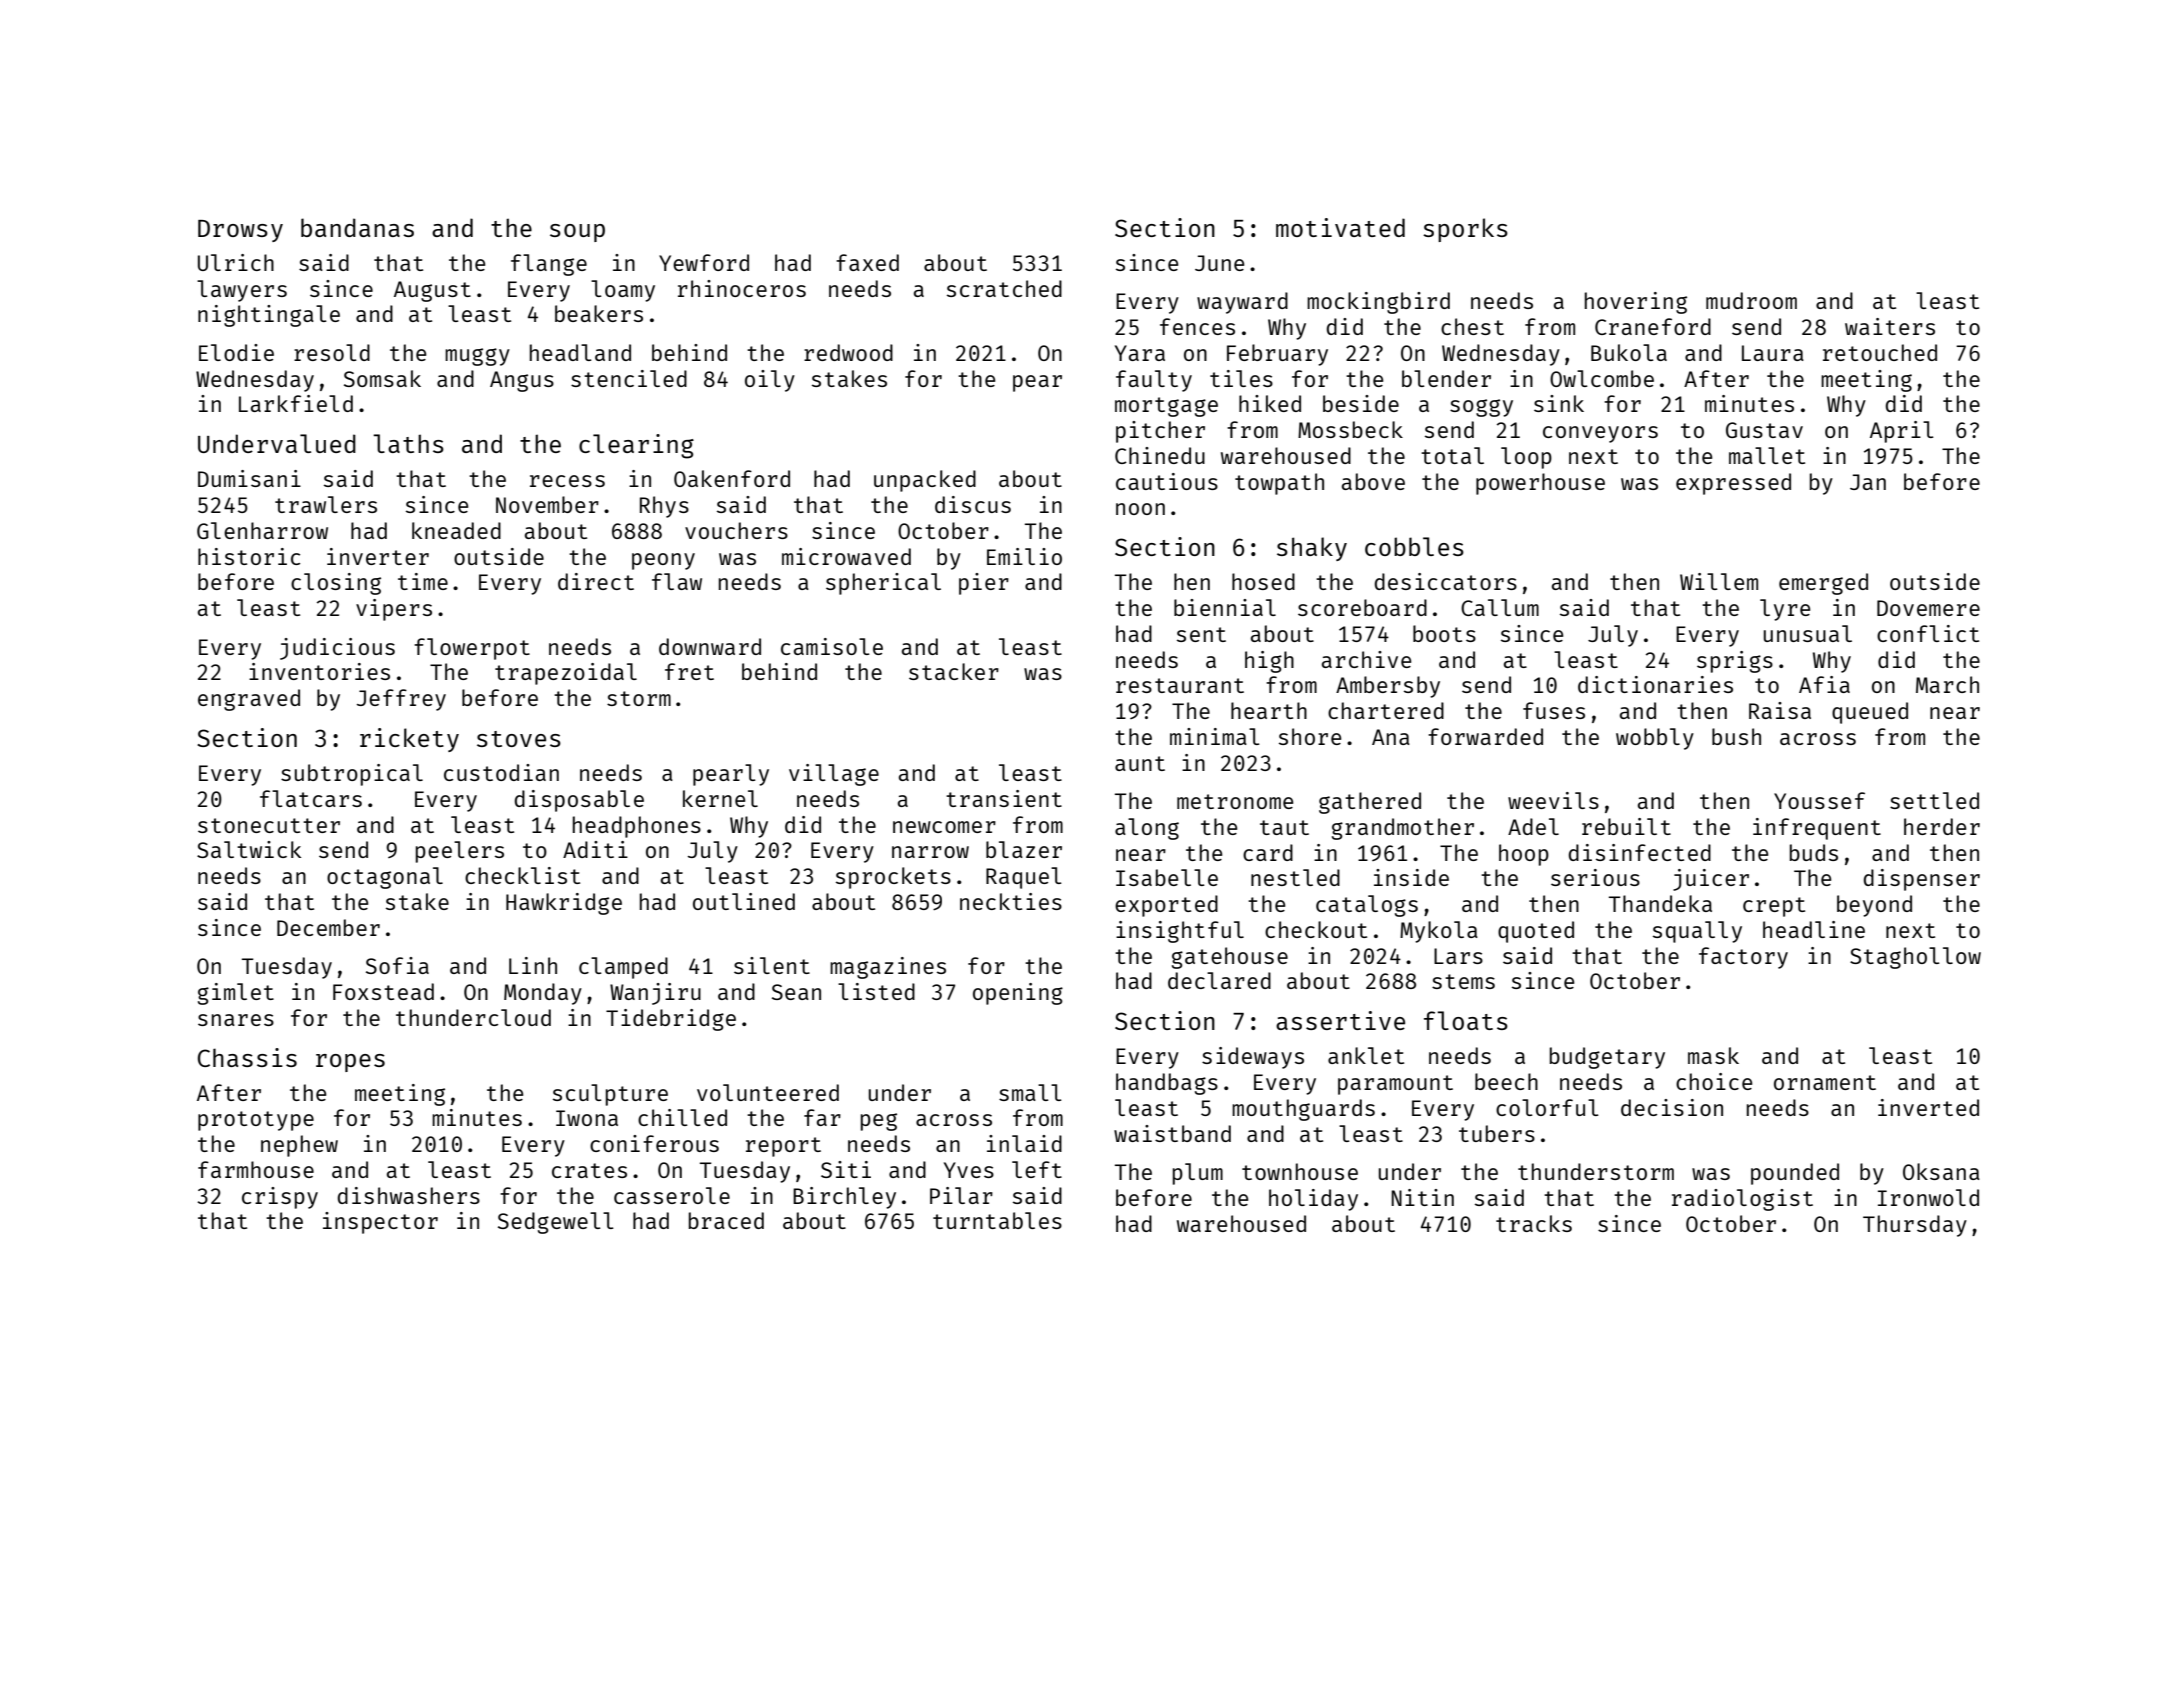 The height and width of the document is (1683, 2178). I want to click on Foxstead, so click(383, 991).
